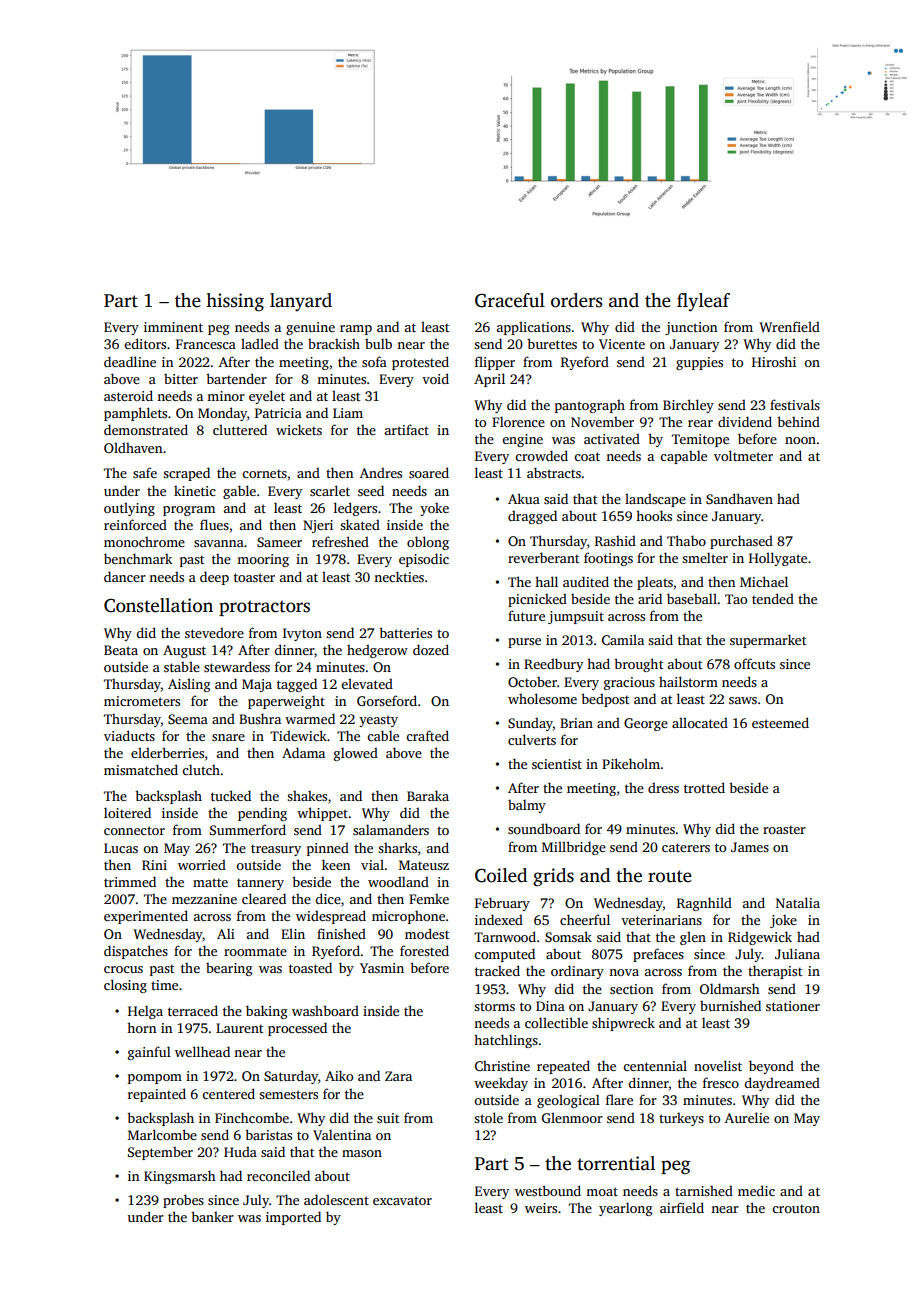 The height and width of the page is (1308, 924). I want to click on Mateusz, so click(424, 865).
